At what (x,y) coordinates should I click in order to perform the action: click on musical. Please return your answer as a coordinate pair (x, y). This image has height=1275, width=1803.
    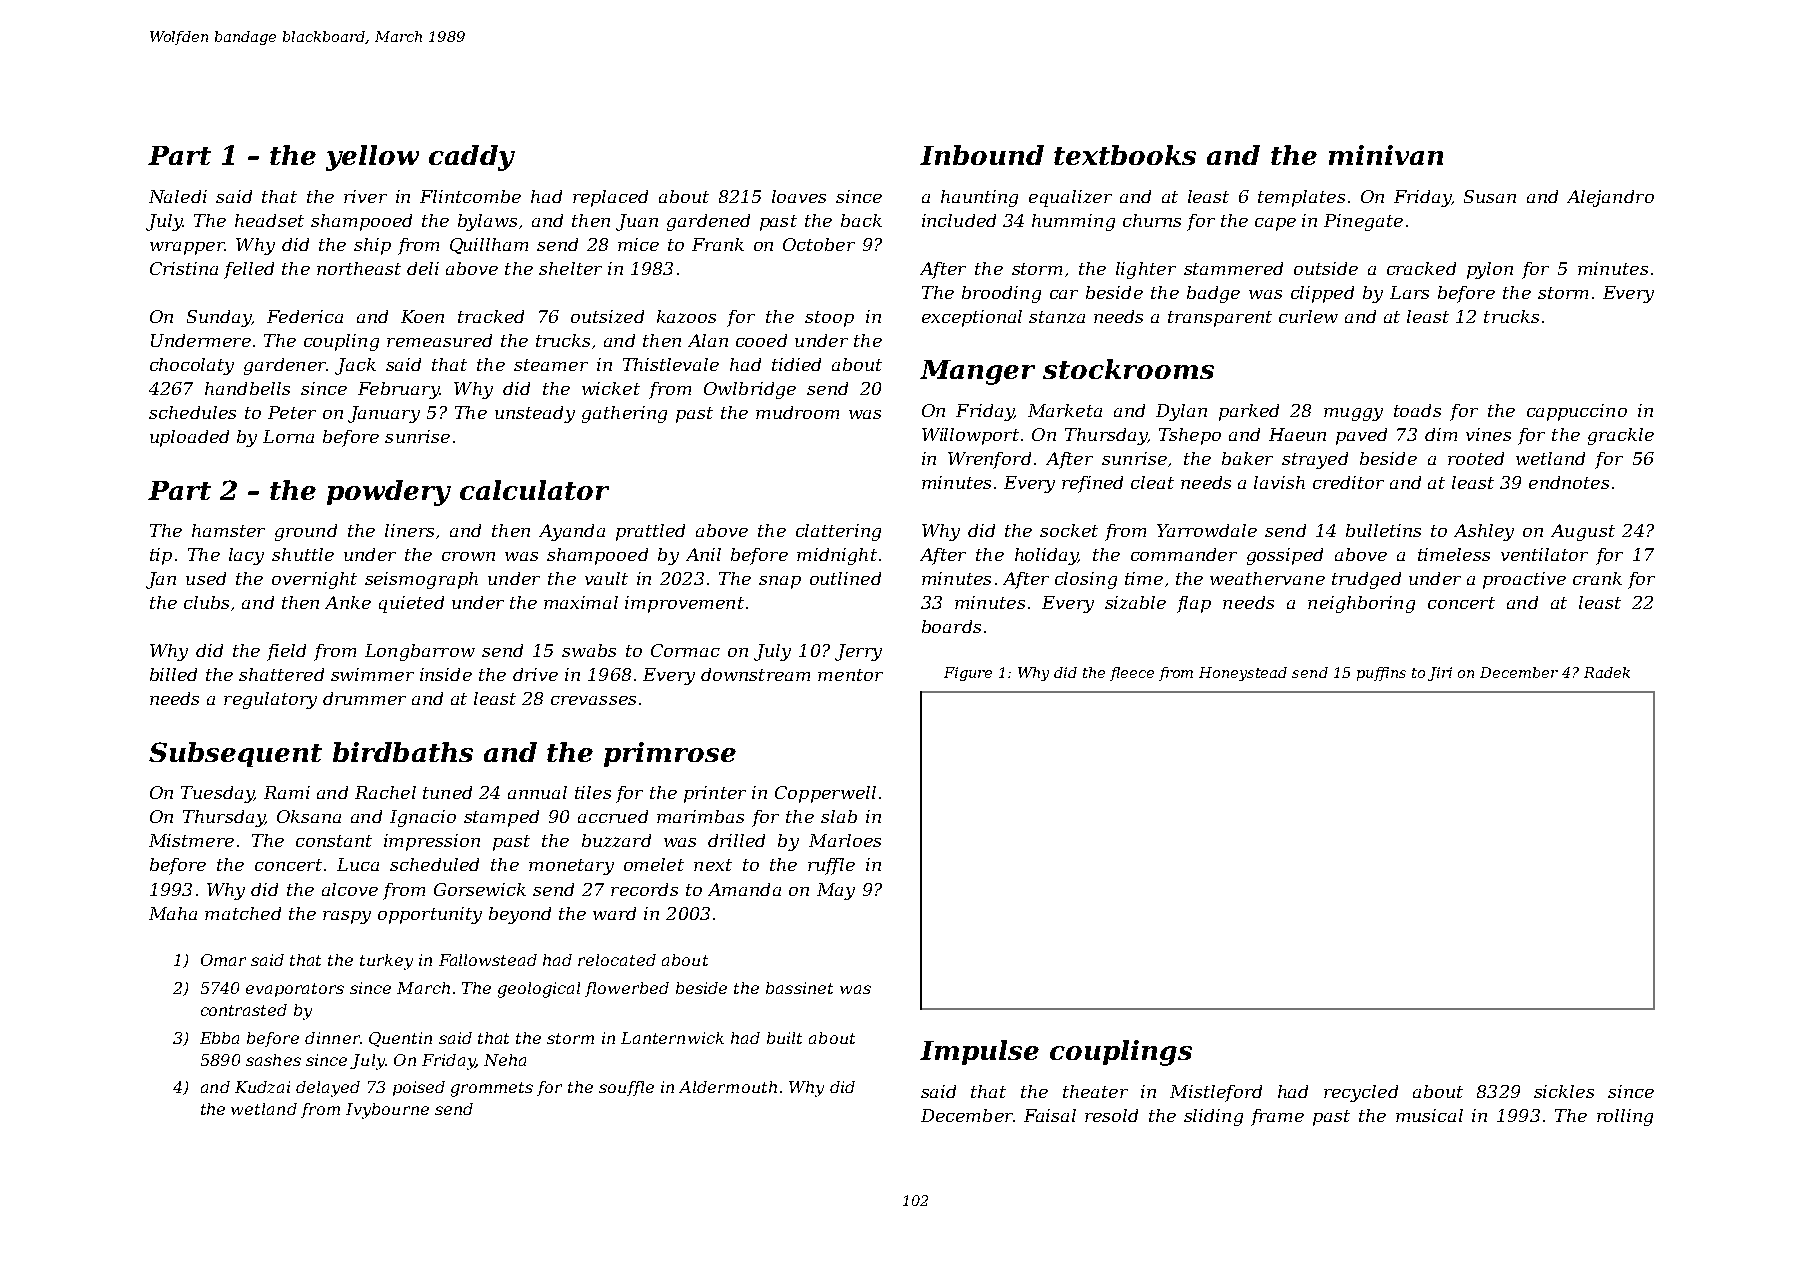
    Looking at the image, I should click on (1429, 1115).
